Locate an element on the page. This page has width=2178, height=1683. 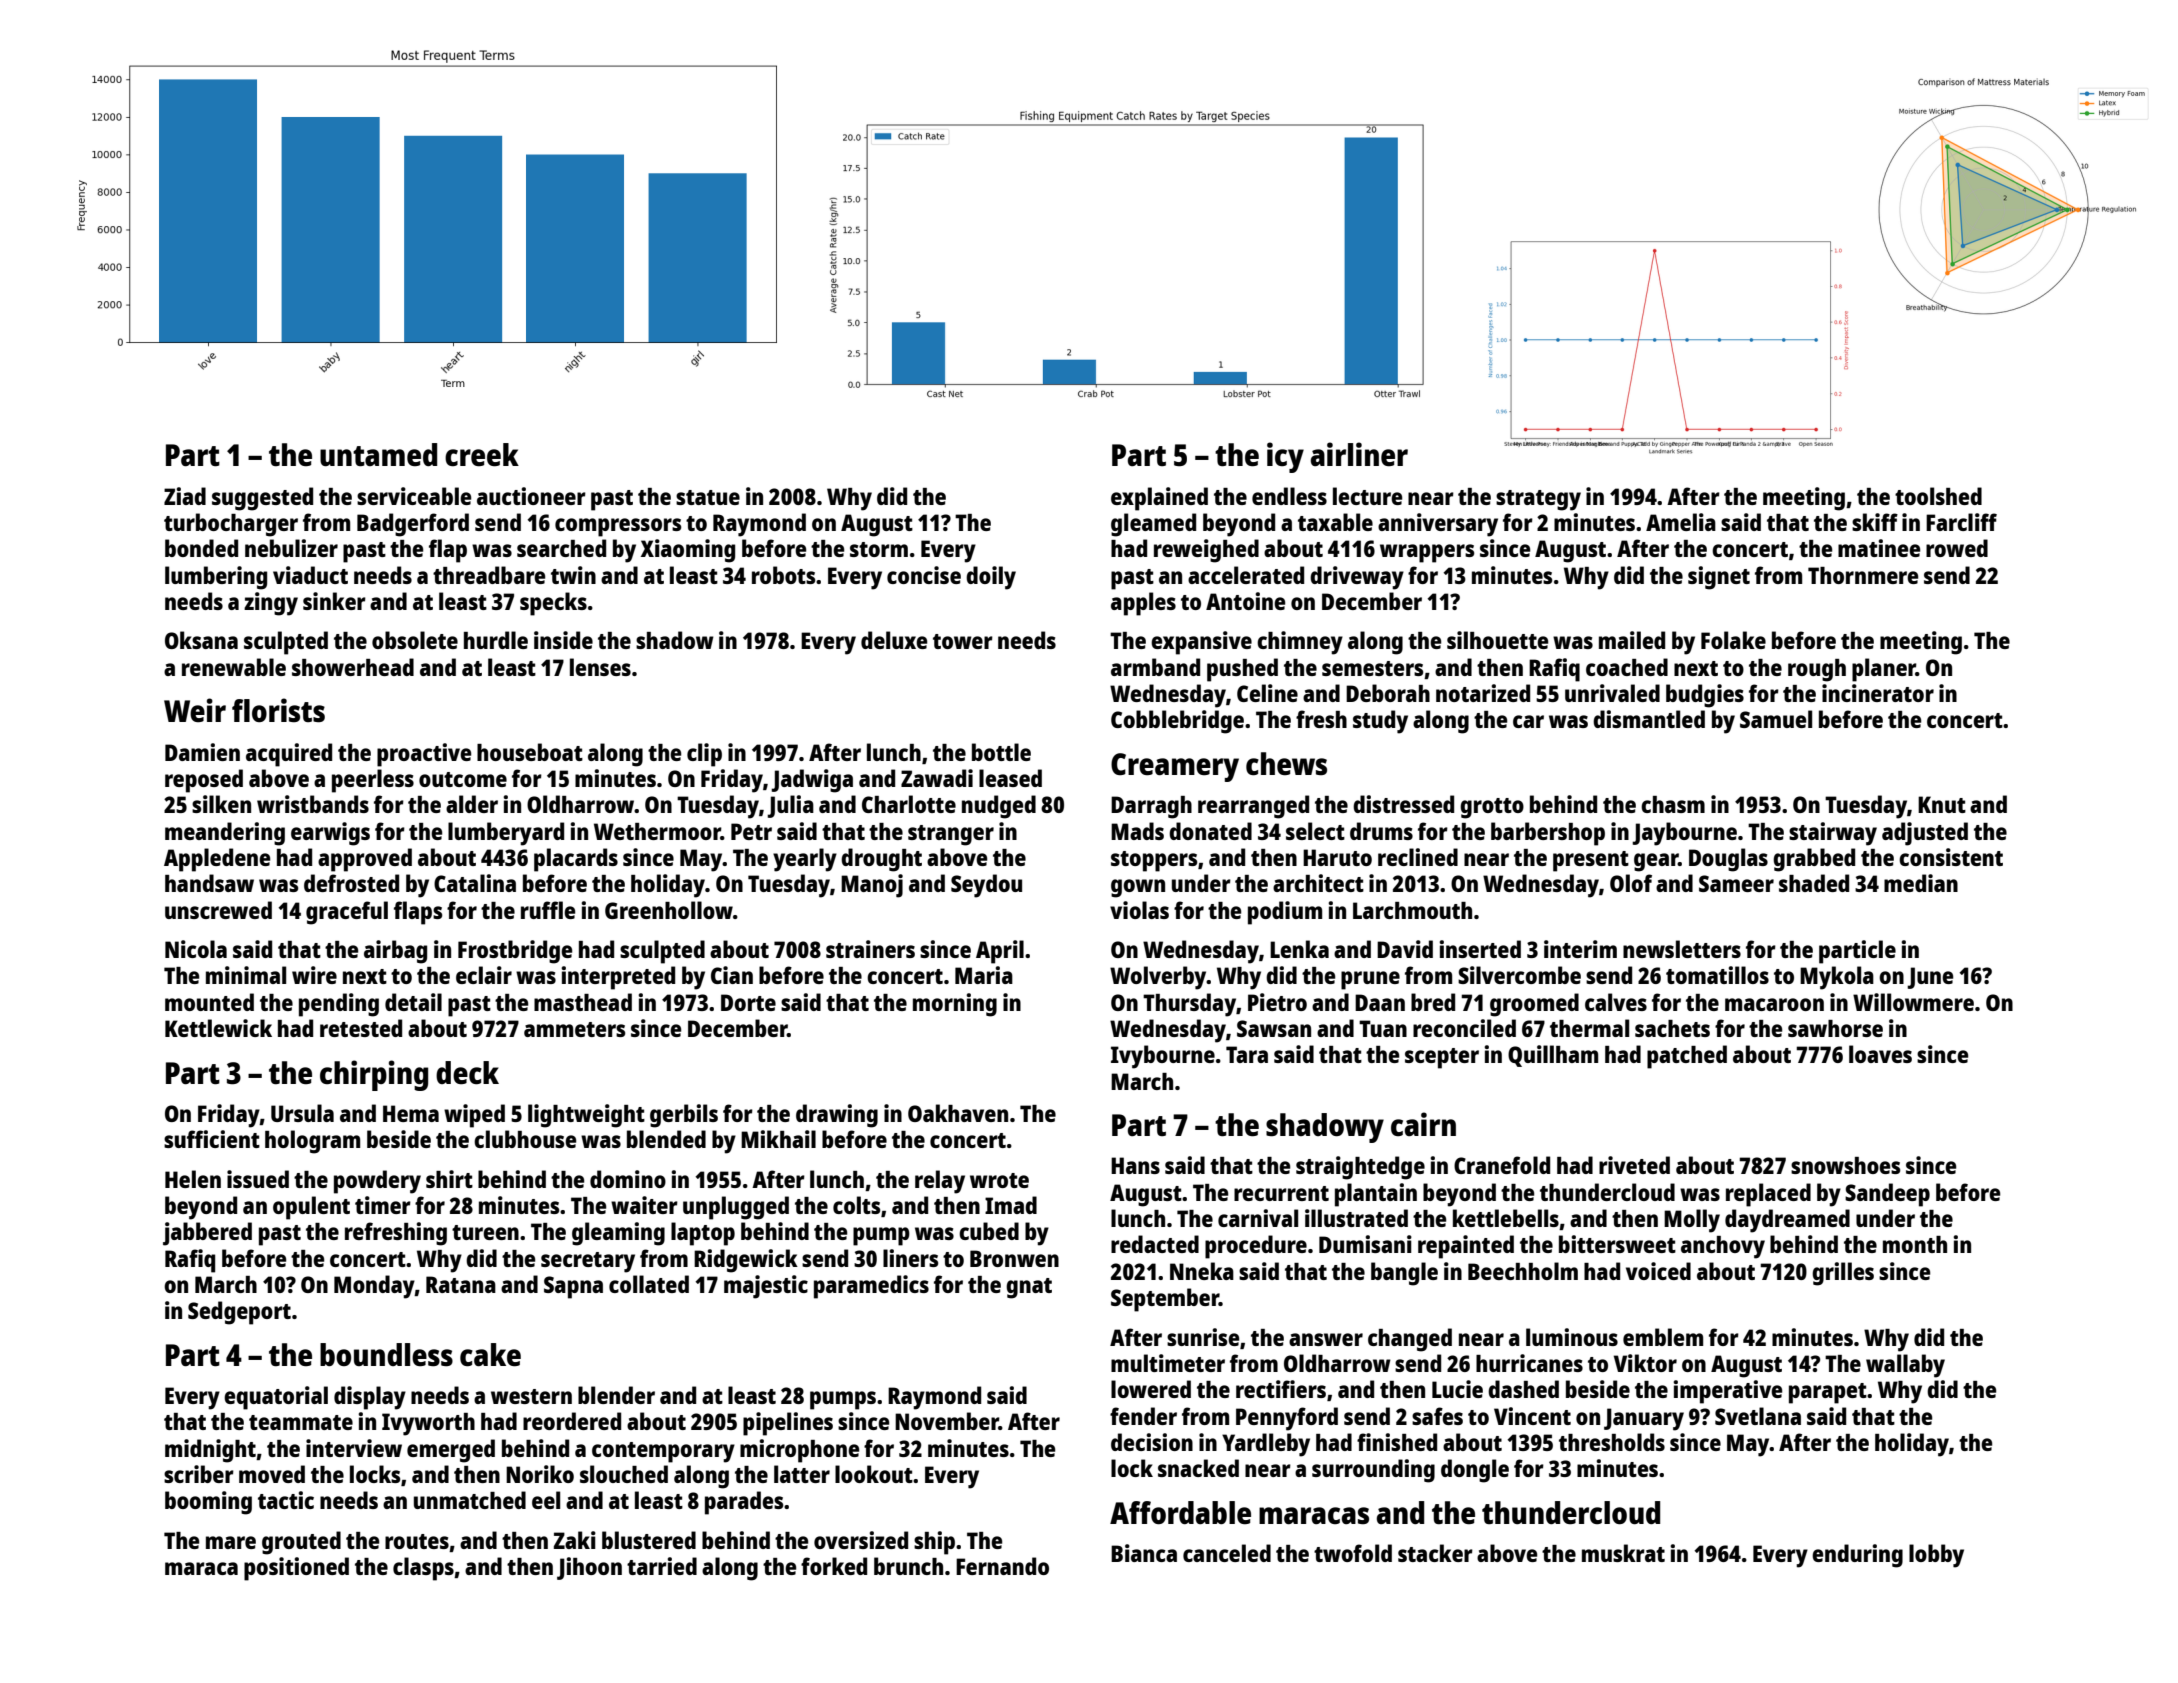
loaves is located at coordinates (1880, 1054).
